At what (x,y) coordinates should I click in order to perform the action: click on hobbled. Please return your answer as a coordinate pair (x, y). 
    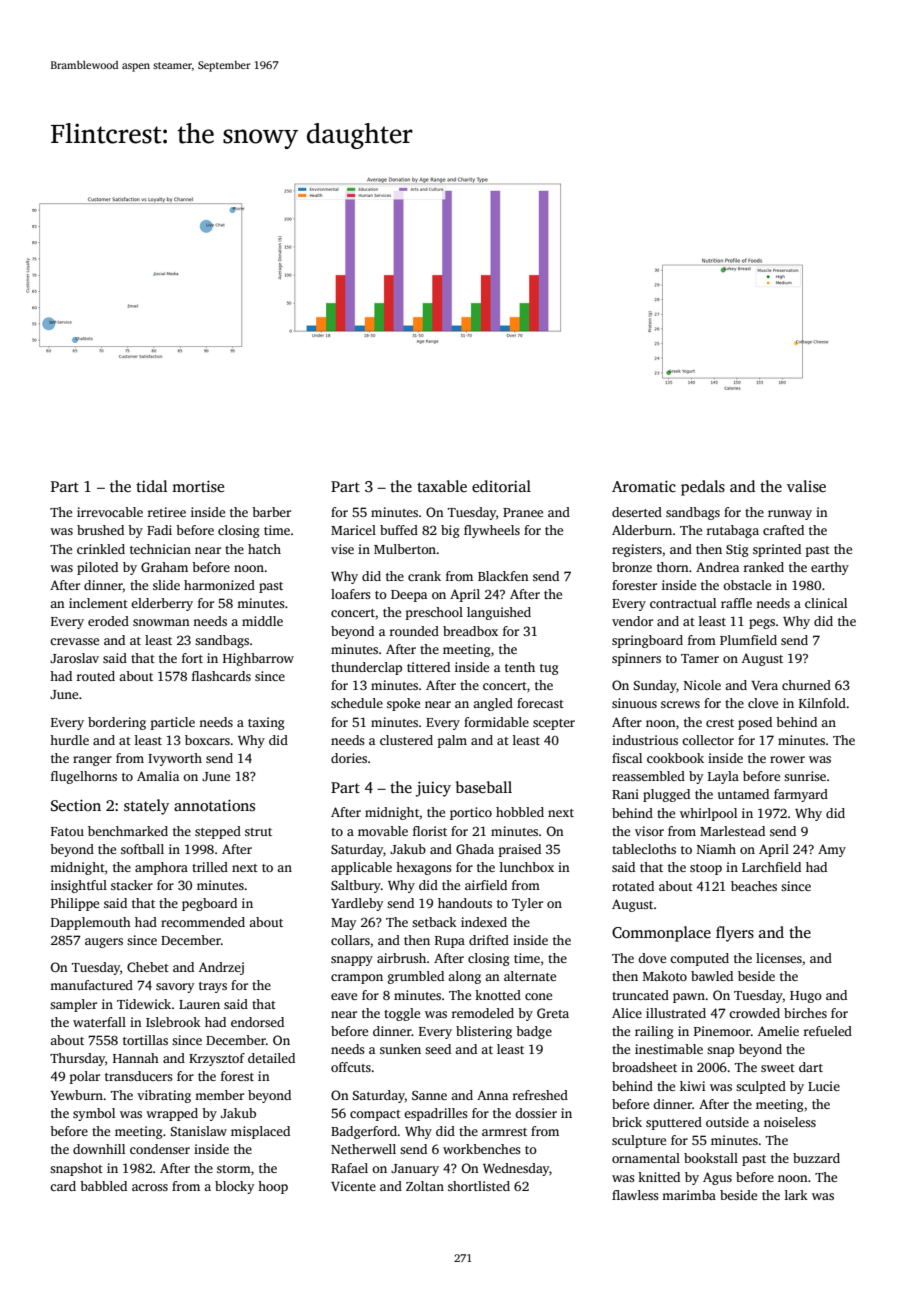
    Looking at the image, I should click on (520, 812).
